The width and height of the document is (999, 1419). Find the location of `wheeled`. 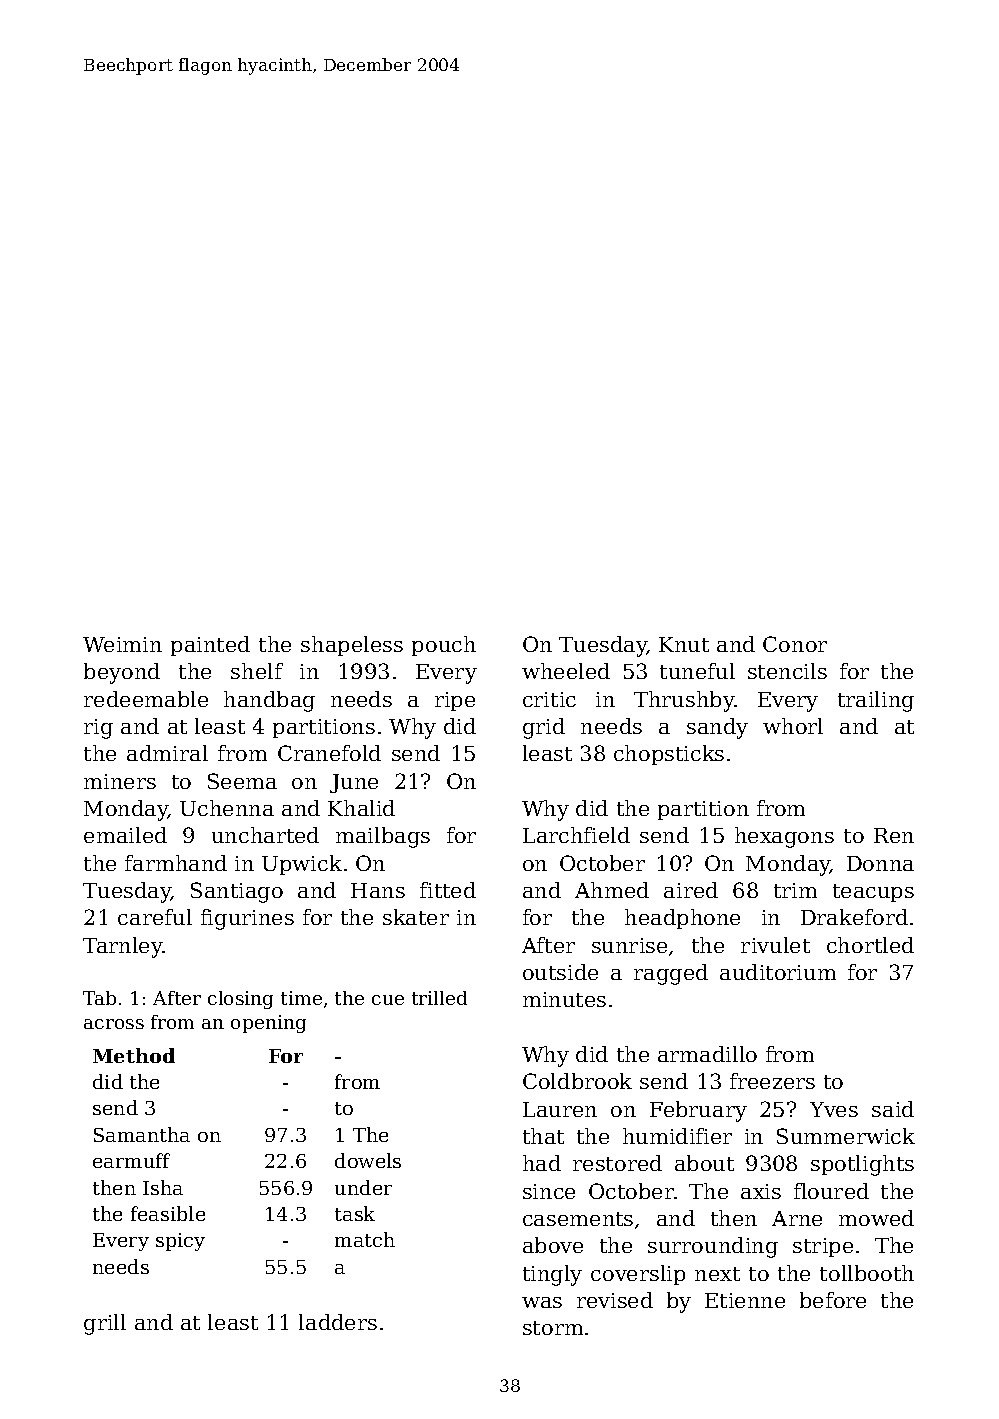

wheeled is located at coordinates (566, 671).
